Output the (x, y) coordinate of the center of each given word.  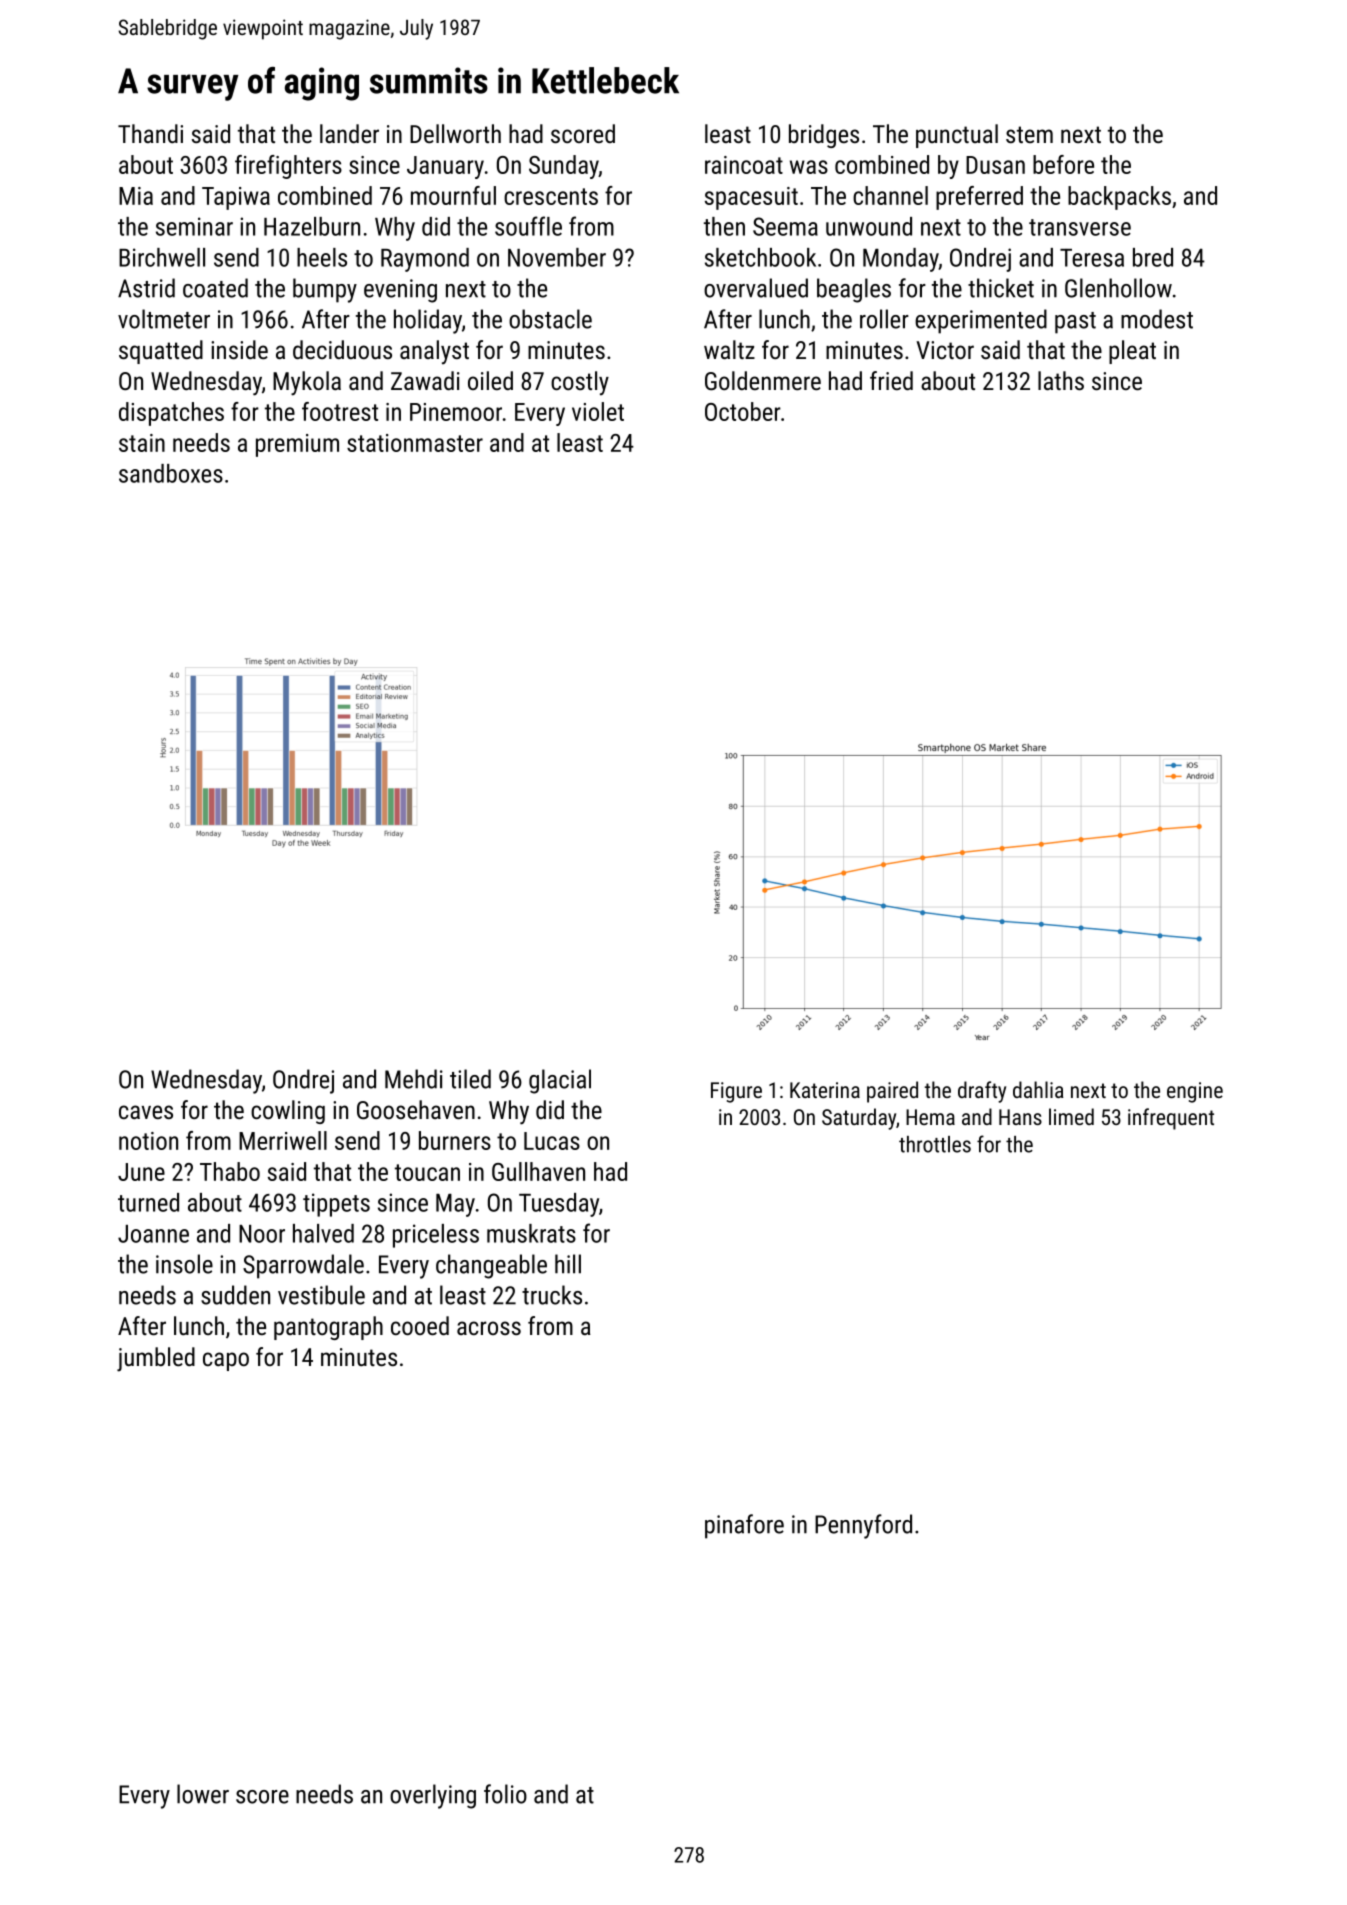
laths (1061, 380)
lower (203, 1794)
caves (146, 1112)
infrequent (1171, 1119)
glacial (560, 1081)
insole (184, 1264)
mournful (453, 195)
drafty (982, 1092)
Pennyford (863, 1526)
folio (505, 1794)
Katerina (825, 1090)
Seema (785, 226)
